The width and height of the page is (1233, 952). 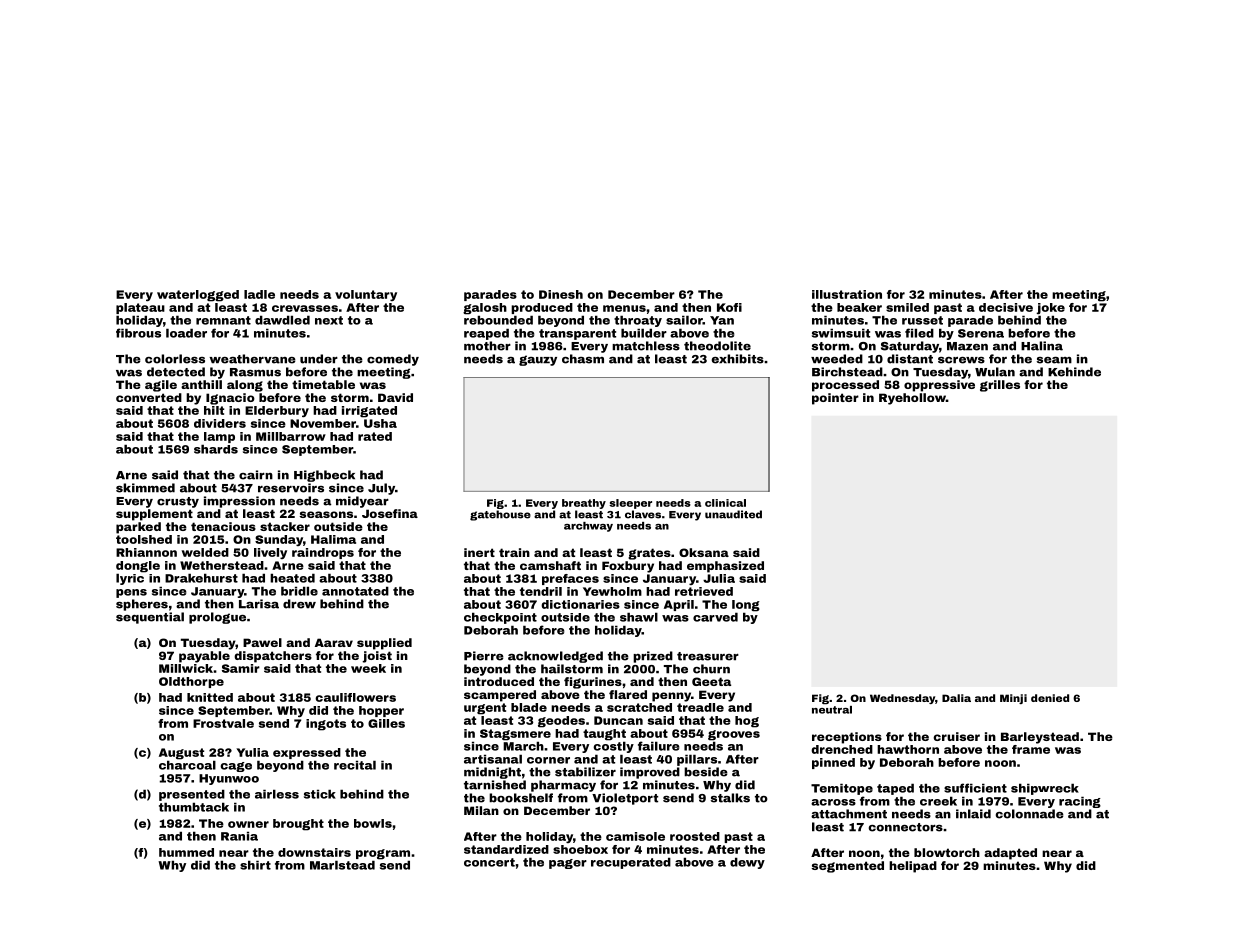 What do you see at coordinates (262, 642) in the page?
I see `Pawel` at bounding box center [262, 642].
